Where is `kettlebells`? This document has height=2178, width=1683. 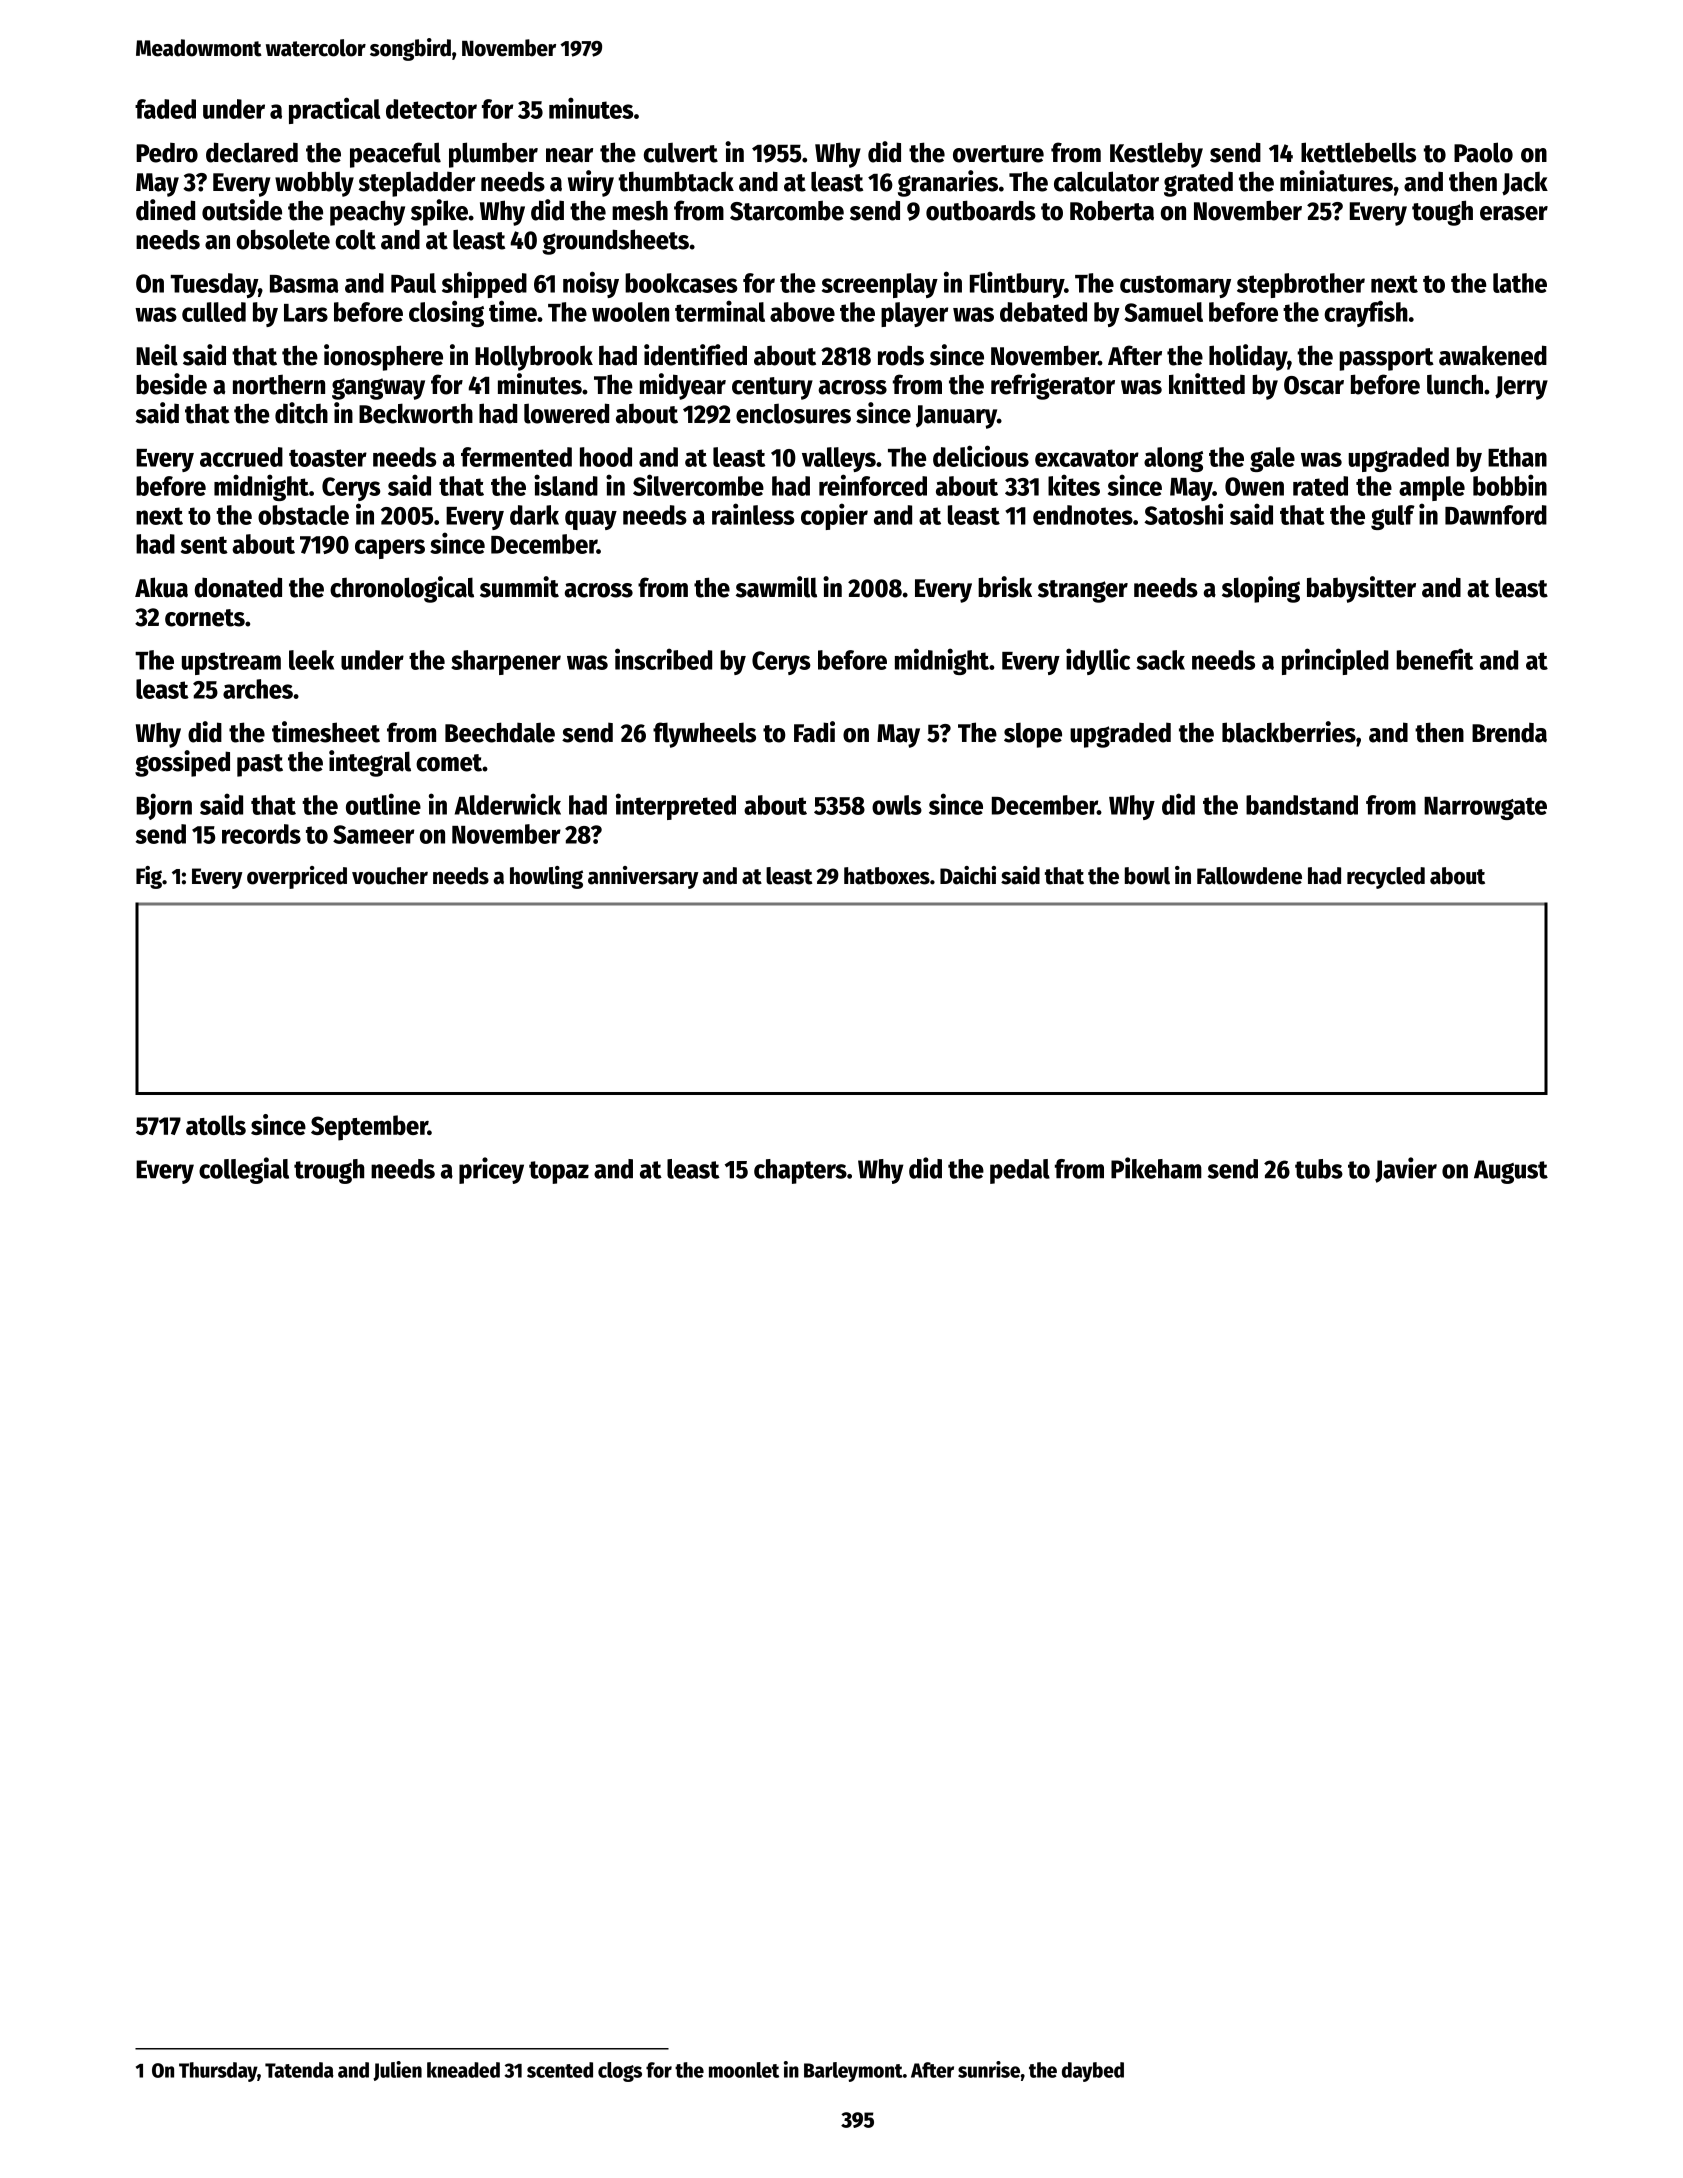 kettlebells is located at coordinates (1358, 152).
